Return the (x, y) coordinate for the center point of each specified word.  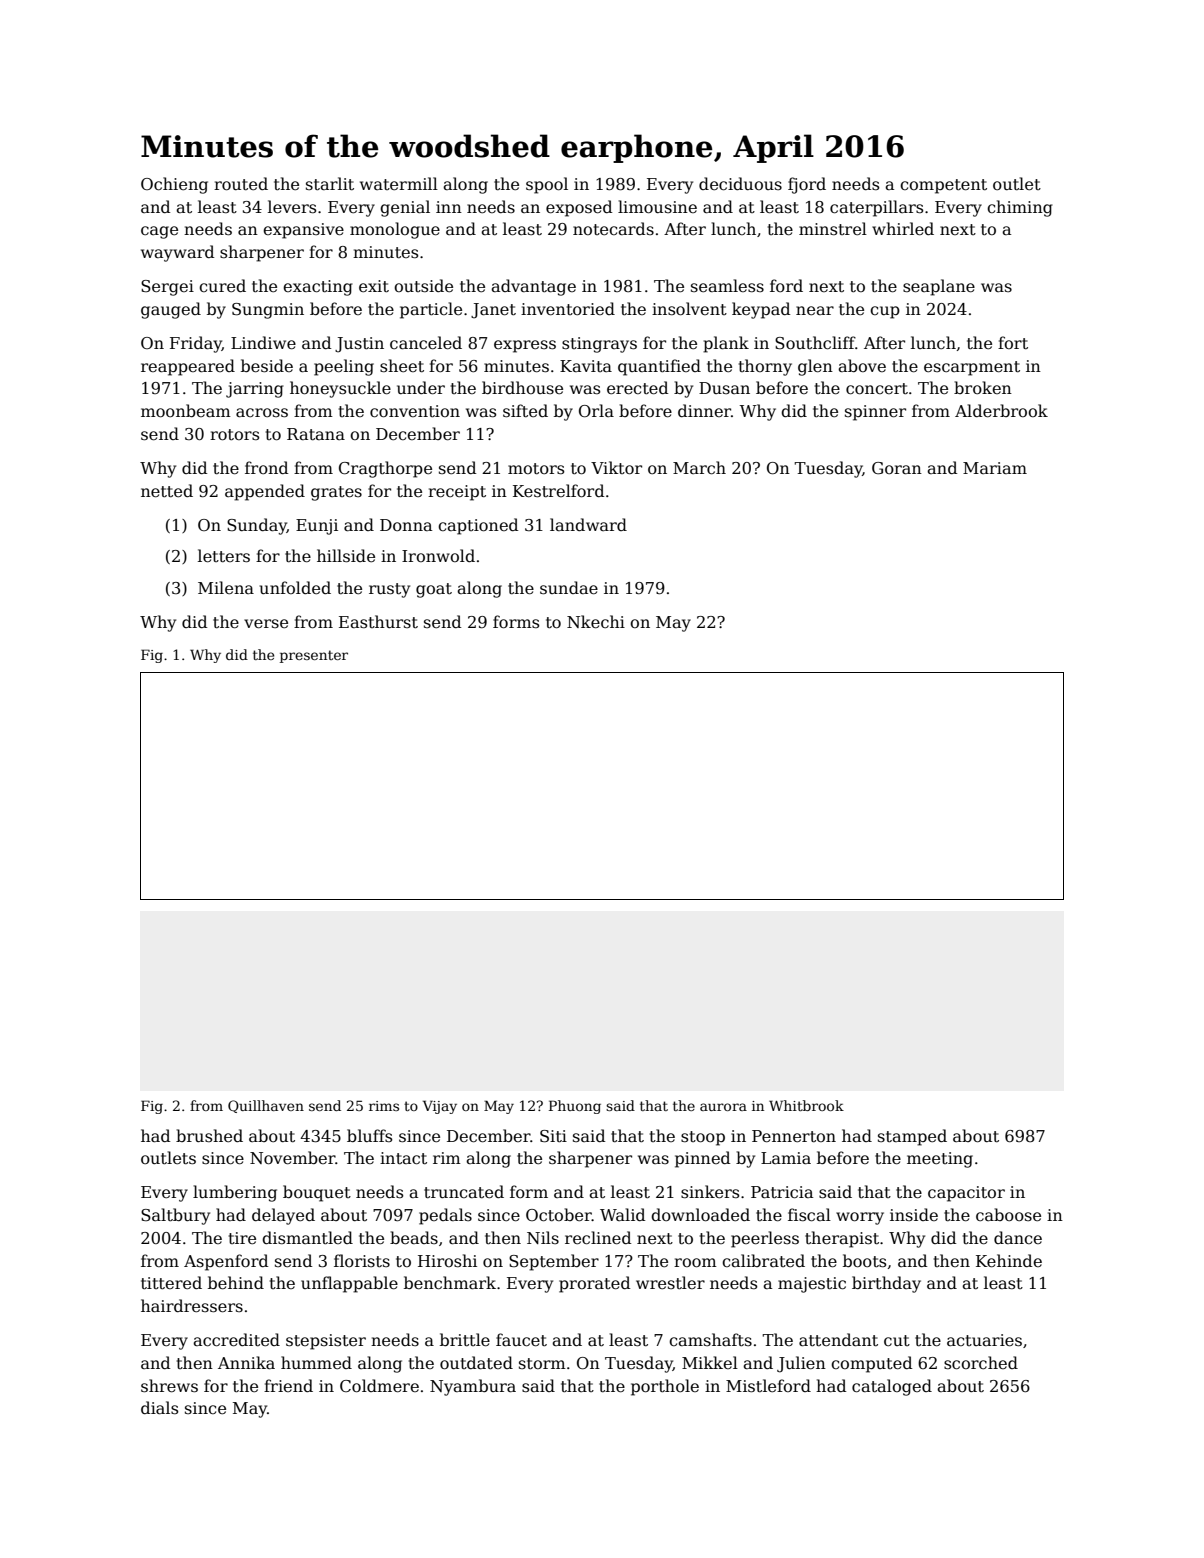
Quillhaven (266, 1106)
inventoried (568, 309)
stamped (912, 1137)
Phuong (575, 1107)
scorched (981, 1363)
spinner (875, 413)
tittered (171, 1283)
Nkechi (596, 622)
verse (266, 624)
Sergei (167, 288)
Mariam (995, 468)
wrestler (670, 1283)
